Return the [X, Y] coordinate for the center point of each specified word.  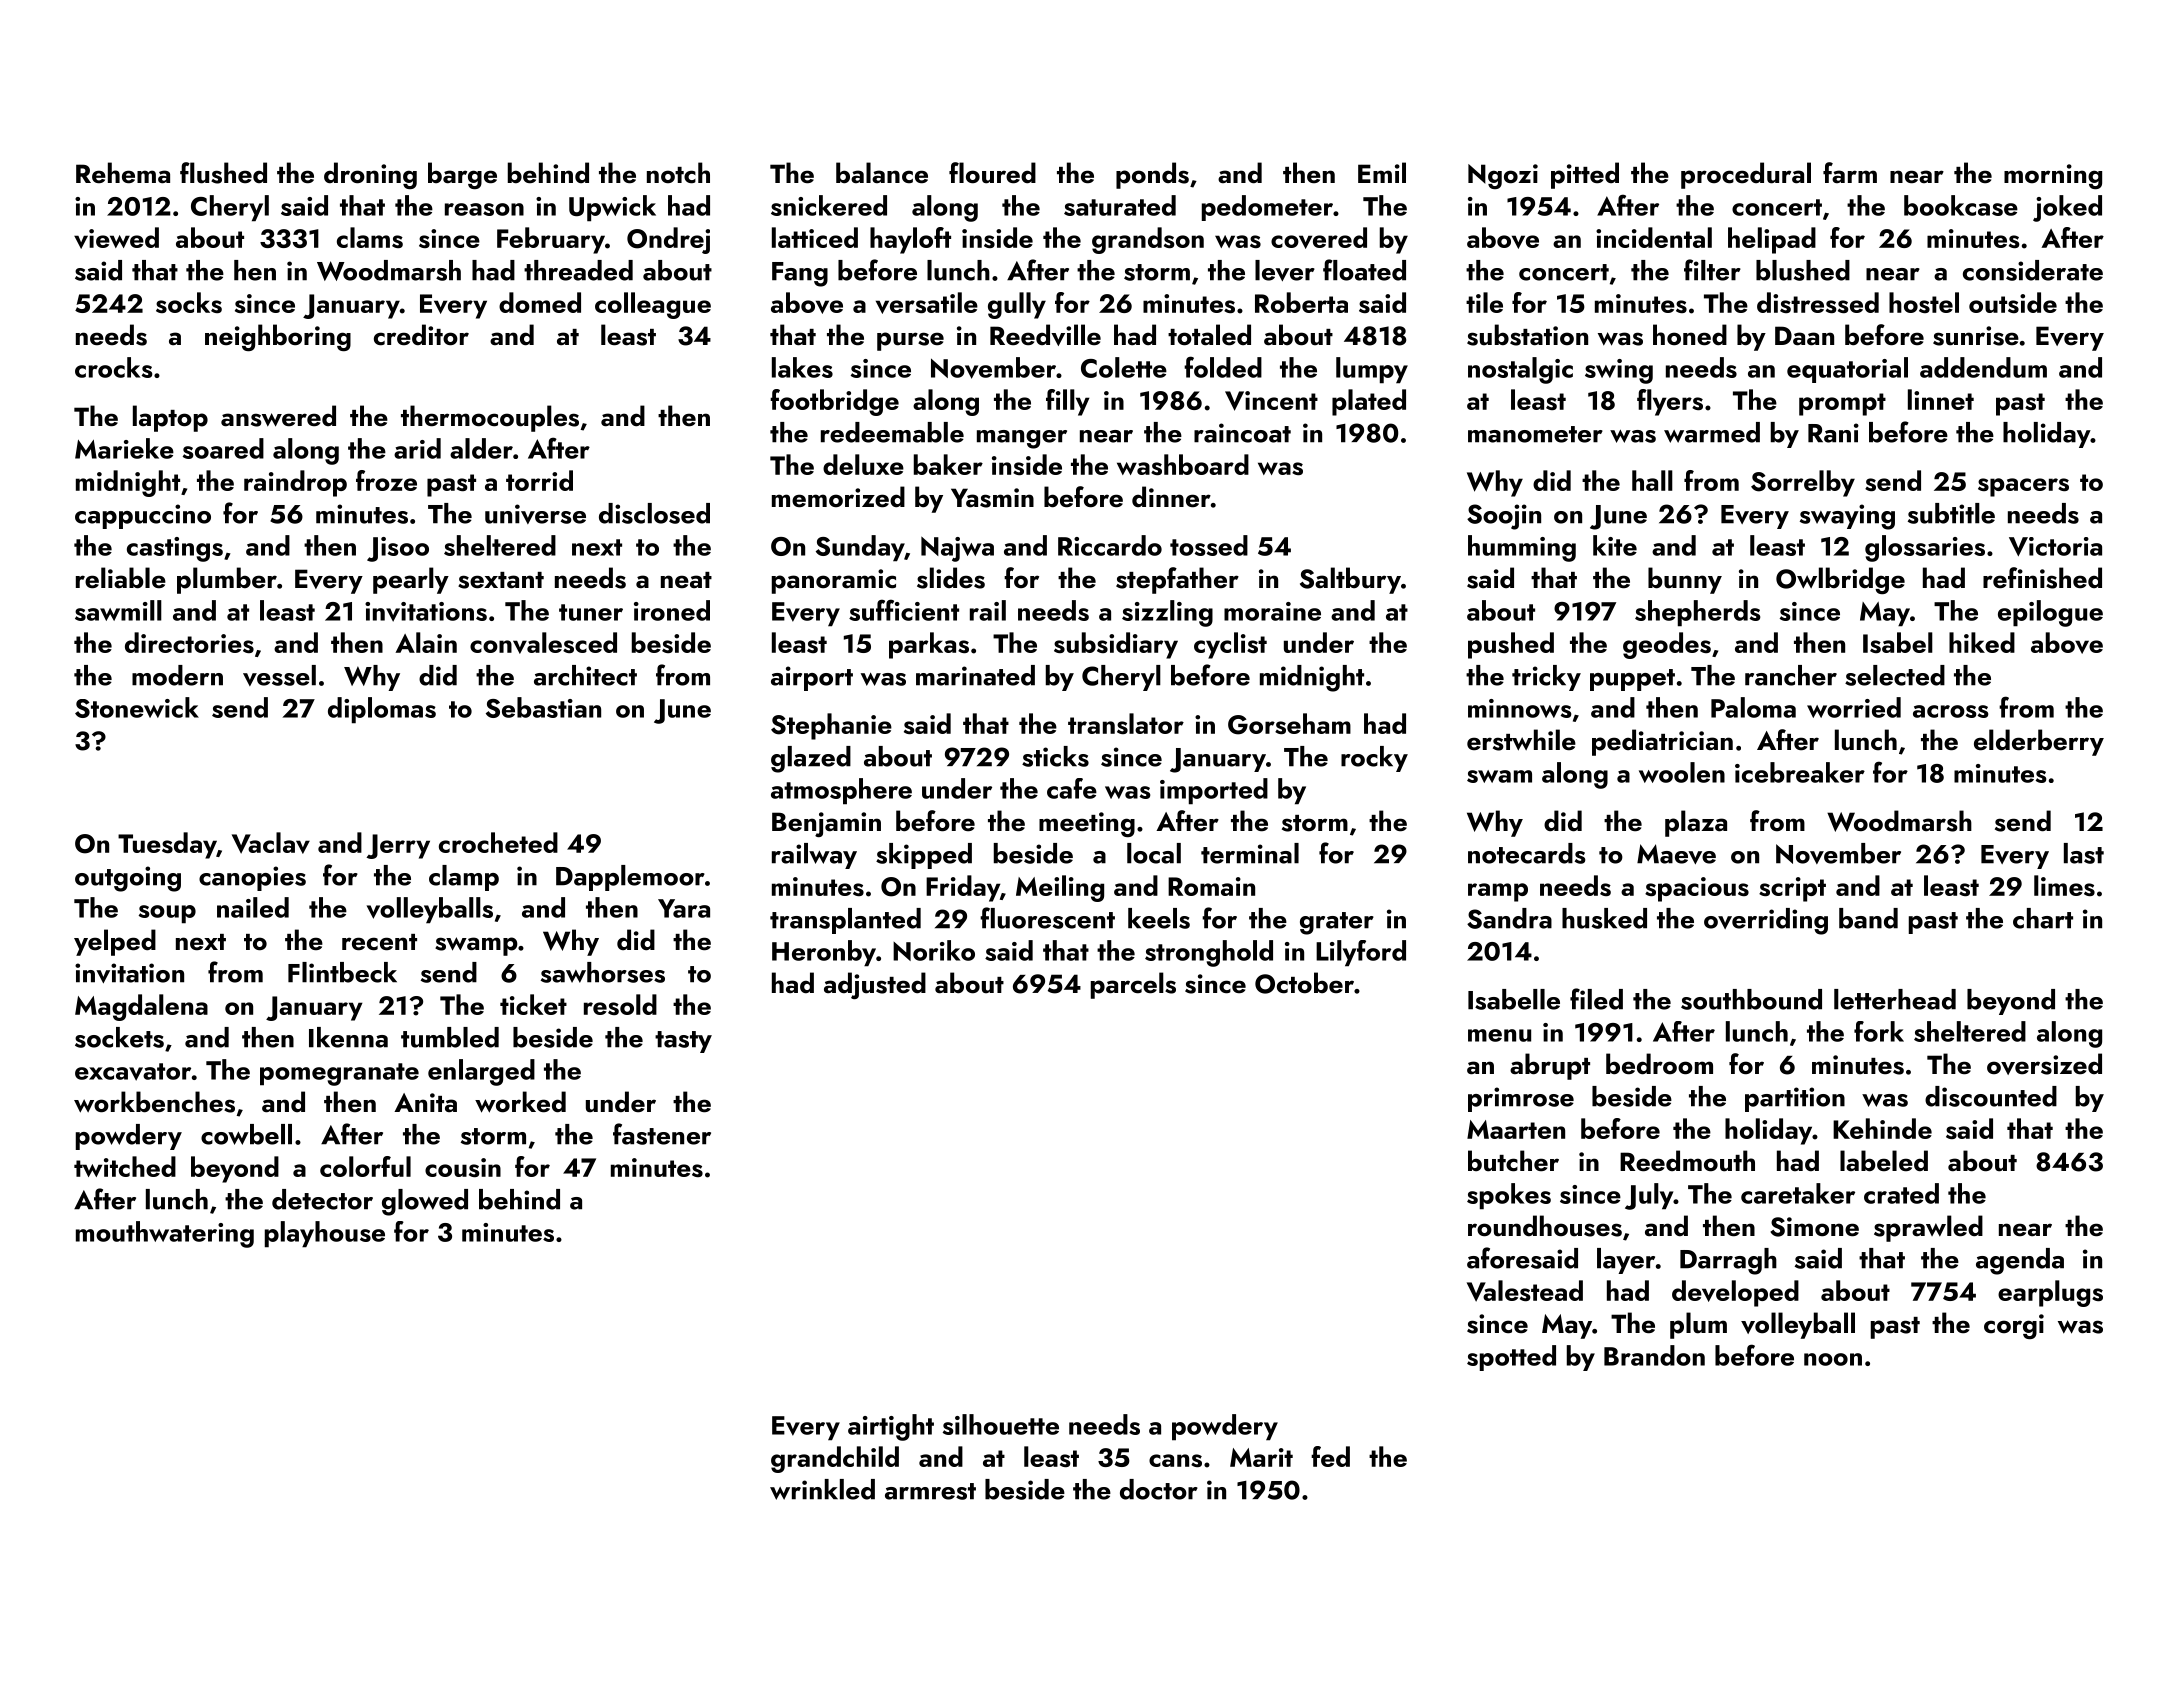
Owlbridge [1840, 580]
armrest [930, 1491]
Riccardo [1110, 545]
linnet [1941, 399]
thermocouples [490, 418]
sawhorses [603, 972]
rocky [1374, 759]
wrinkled [822, 1489]
